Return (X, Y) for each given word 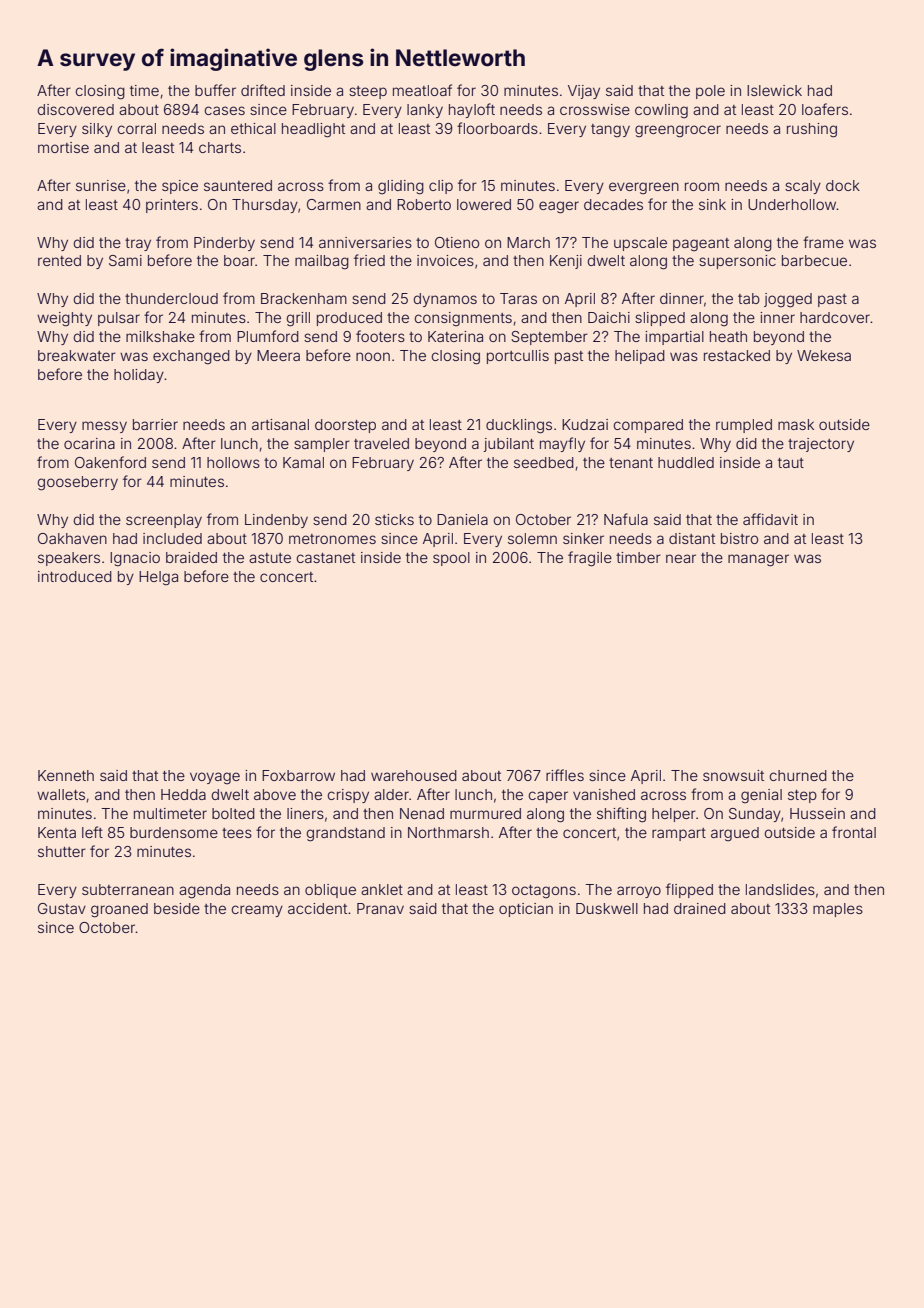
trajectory (821, 445)
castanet (325, 558)
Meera (278, 355)
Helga (158, 578)
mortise (63, 147)
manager (758, 560)
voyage (215, 778)
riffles (565, 775)
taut (791, 463)
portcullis (518, 357)
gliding (401, 187)
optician (526, 910)
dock (843, 185)
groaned (119, 910)
